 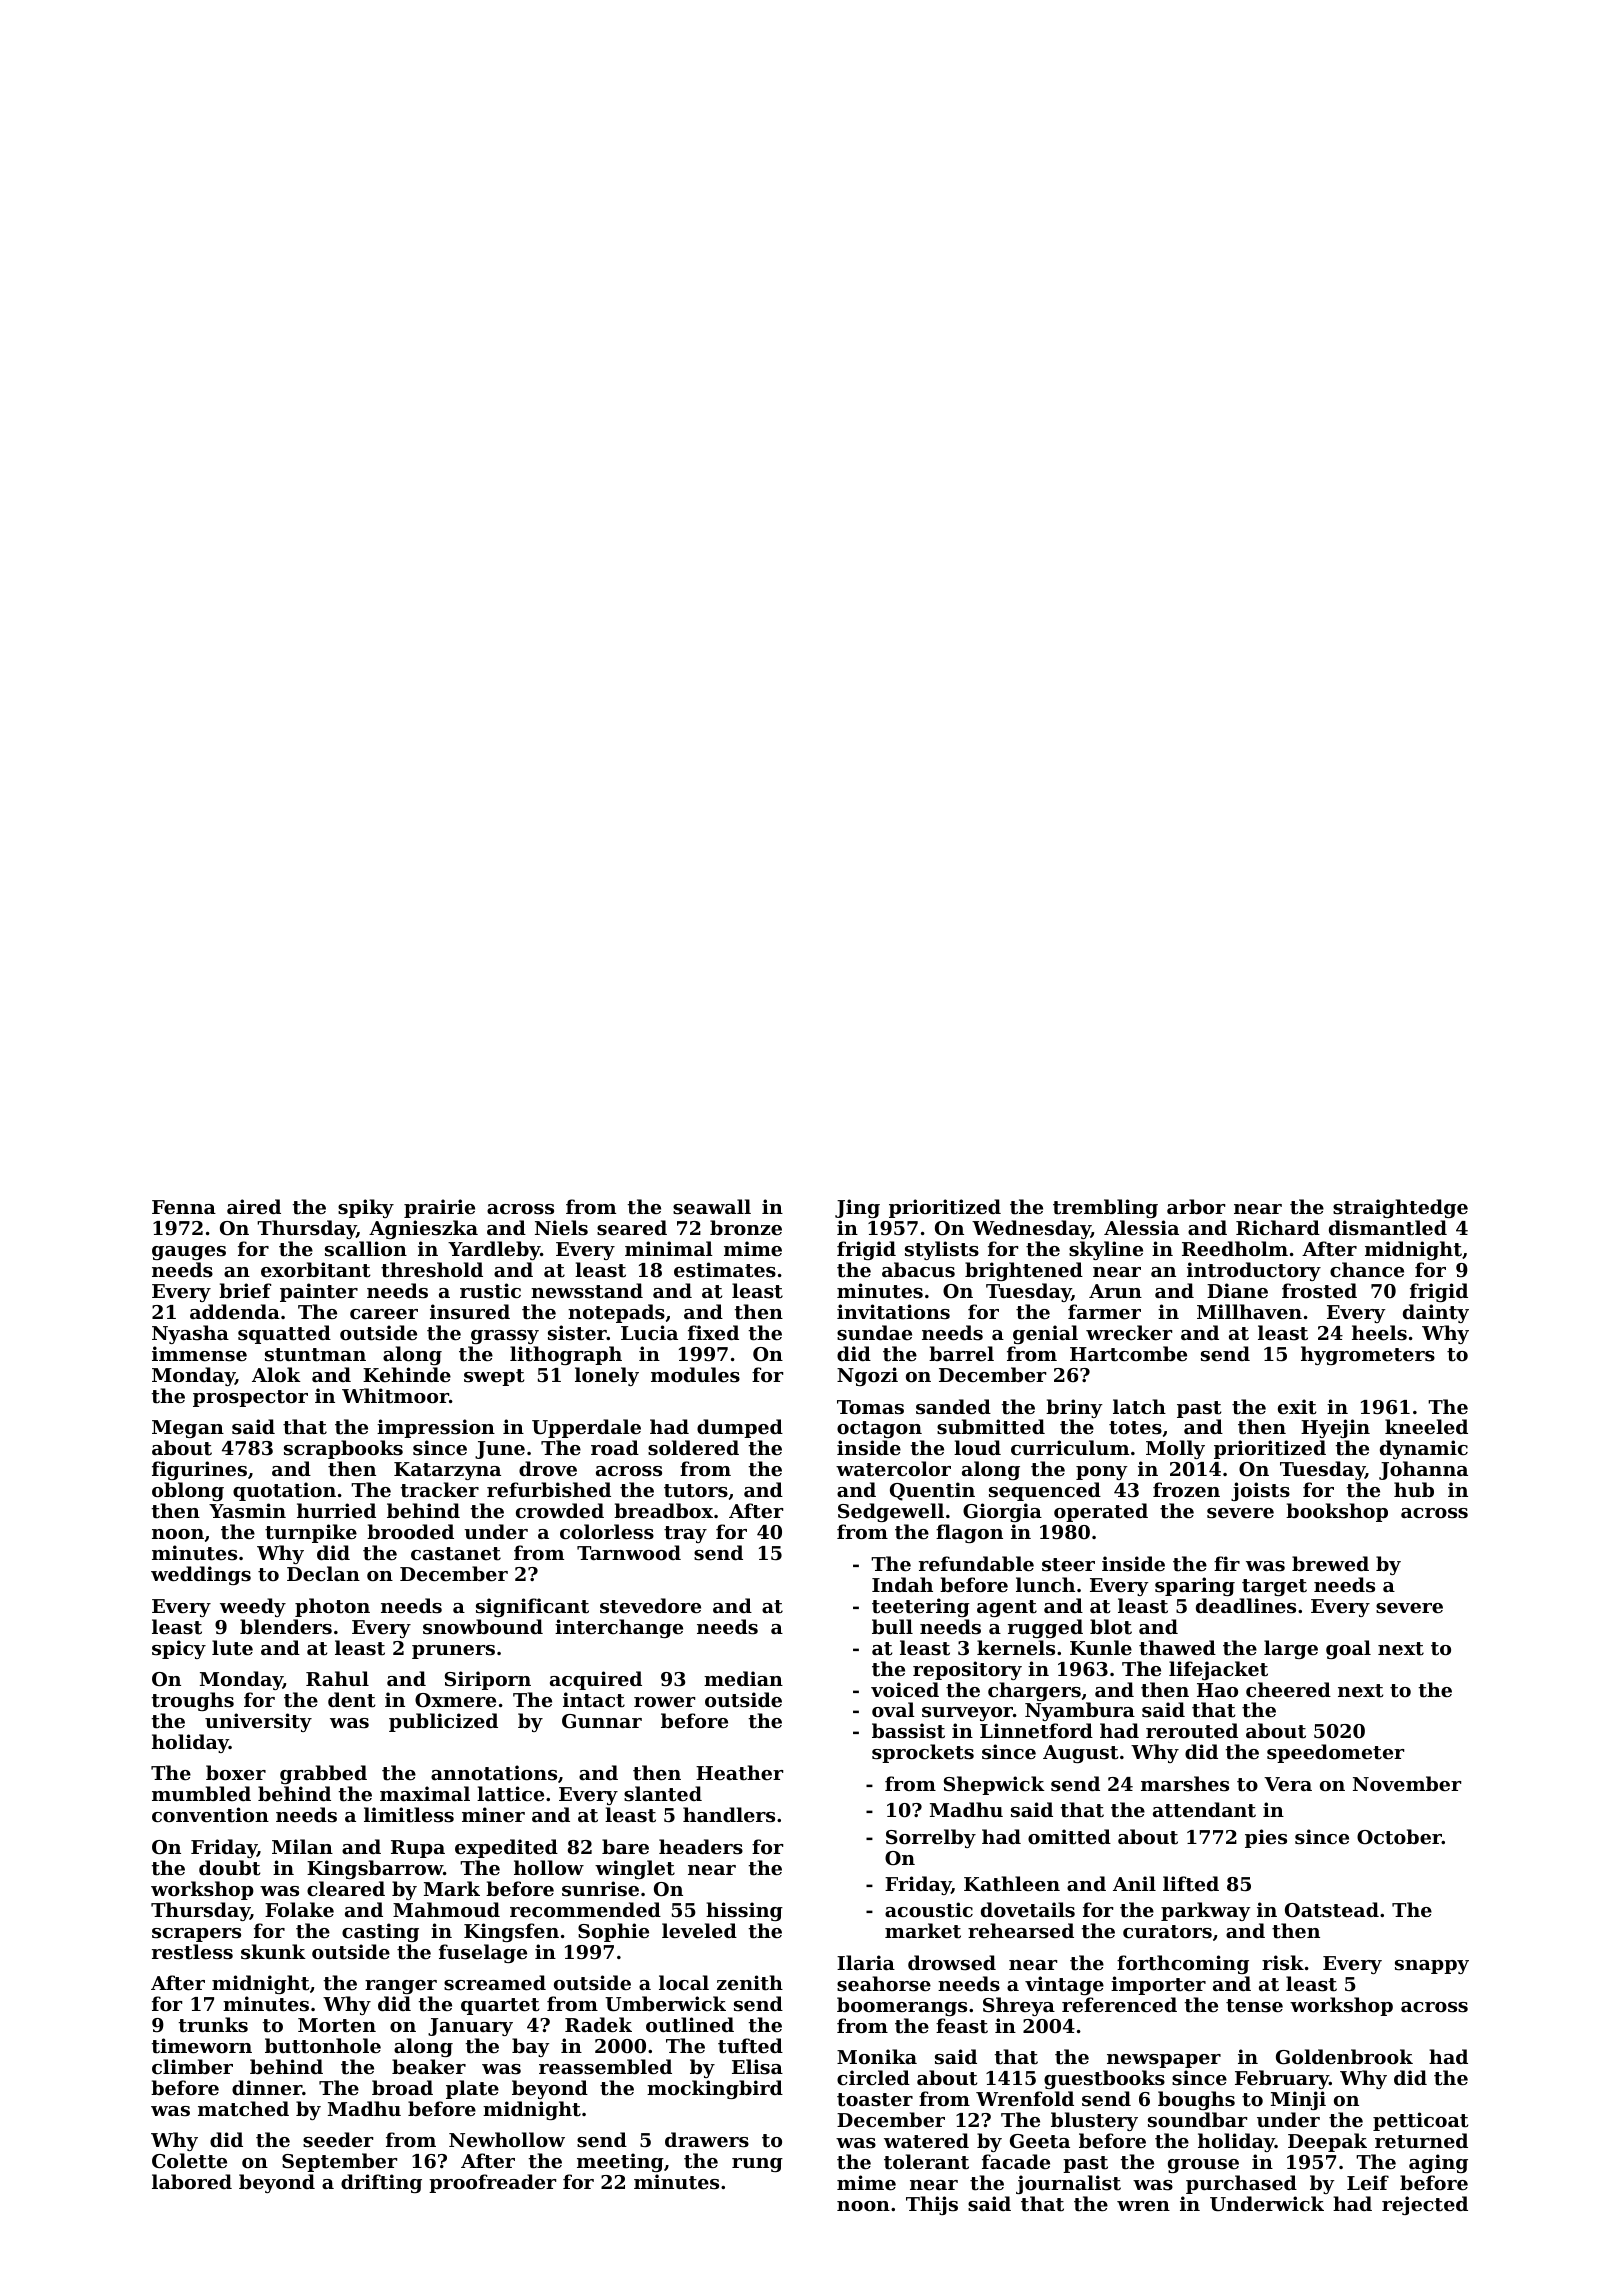 I want to click on curators, so click(x=1167, y=1932).
